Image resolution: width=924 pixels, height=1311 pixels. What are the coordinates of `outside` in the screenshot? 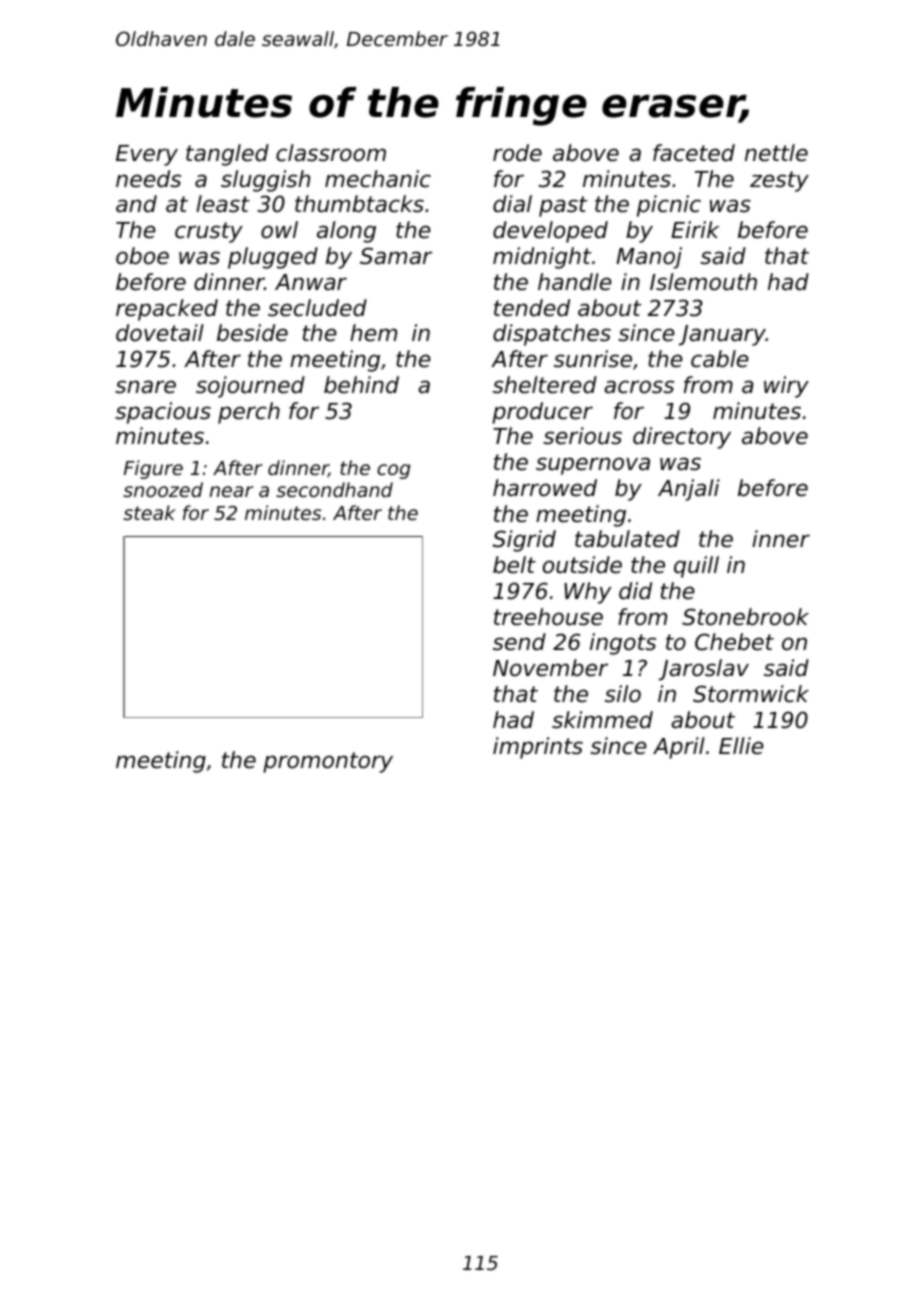 It's located at (582, 565).
